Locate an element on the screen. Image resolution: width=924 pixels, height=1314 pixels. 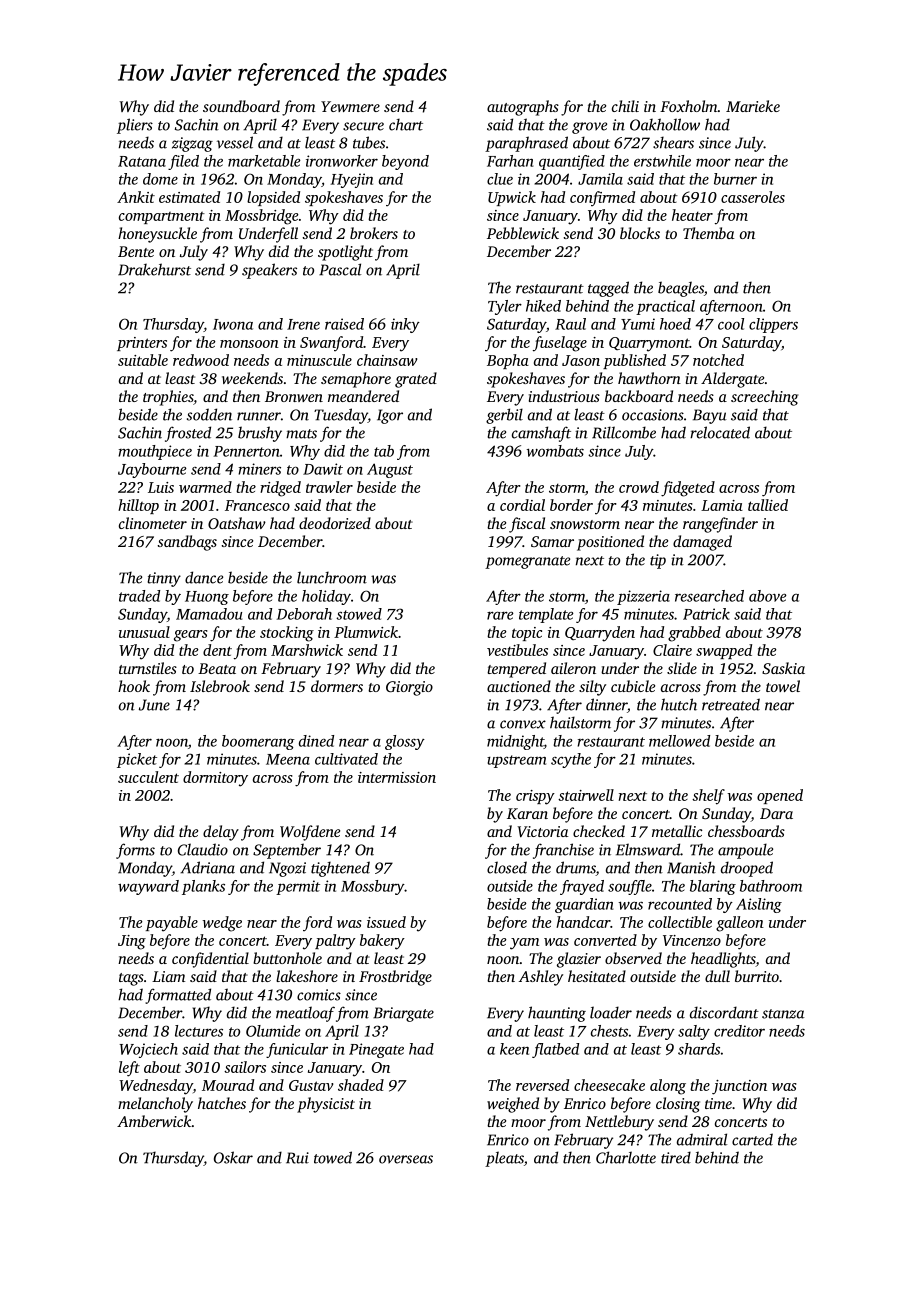
hoed is located at coordinates (675, 324).
